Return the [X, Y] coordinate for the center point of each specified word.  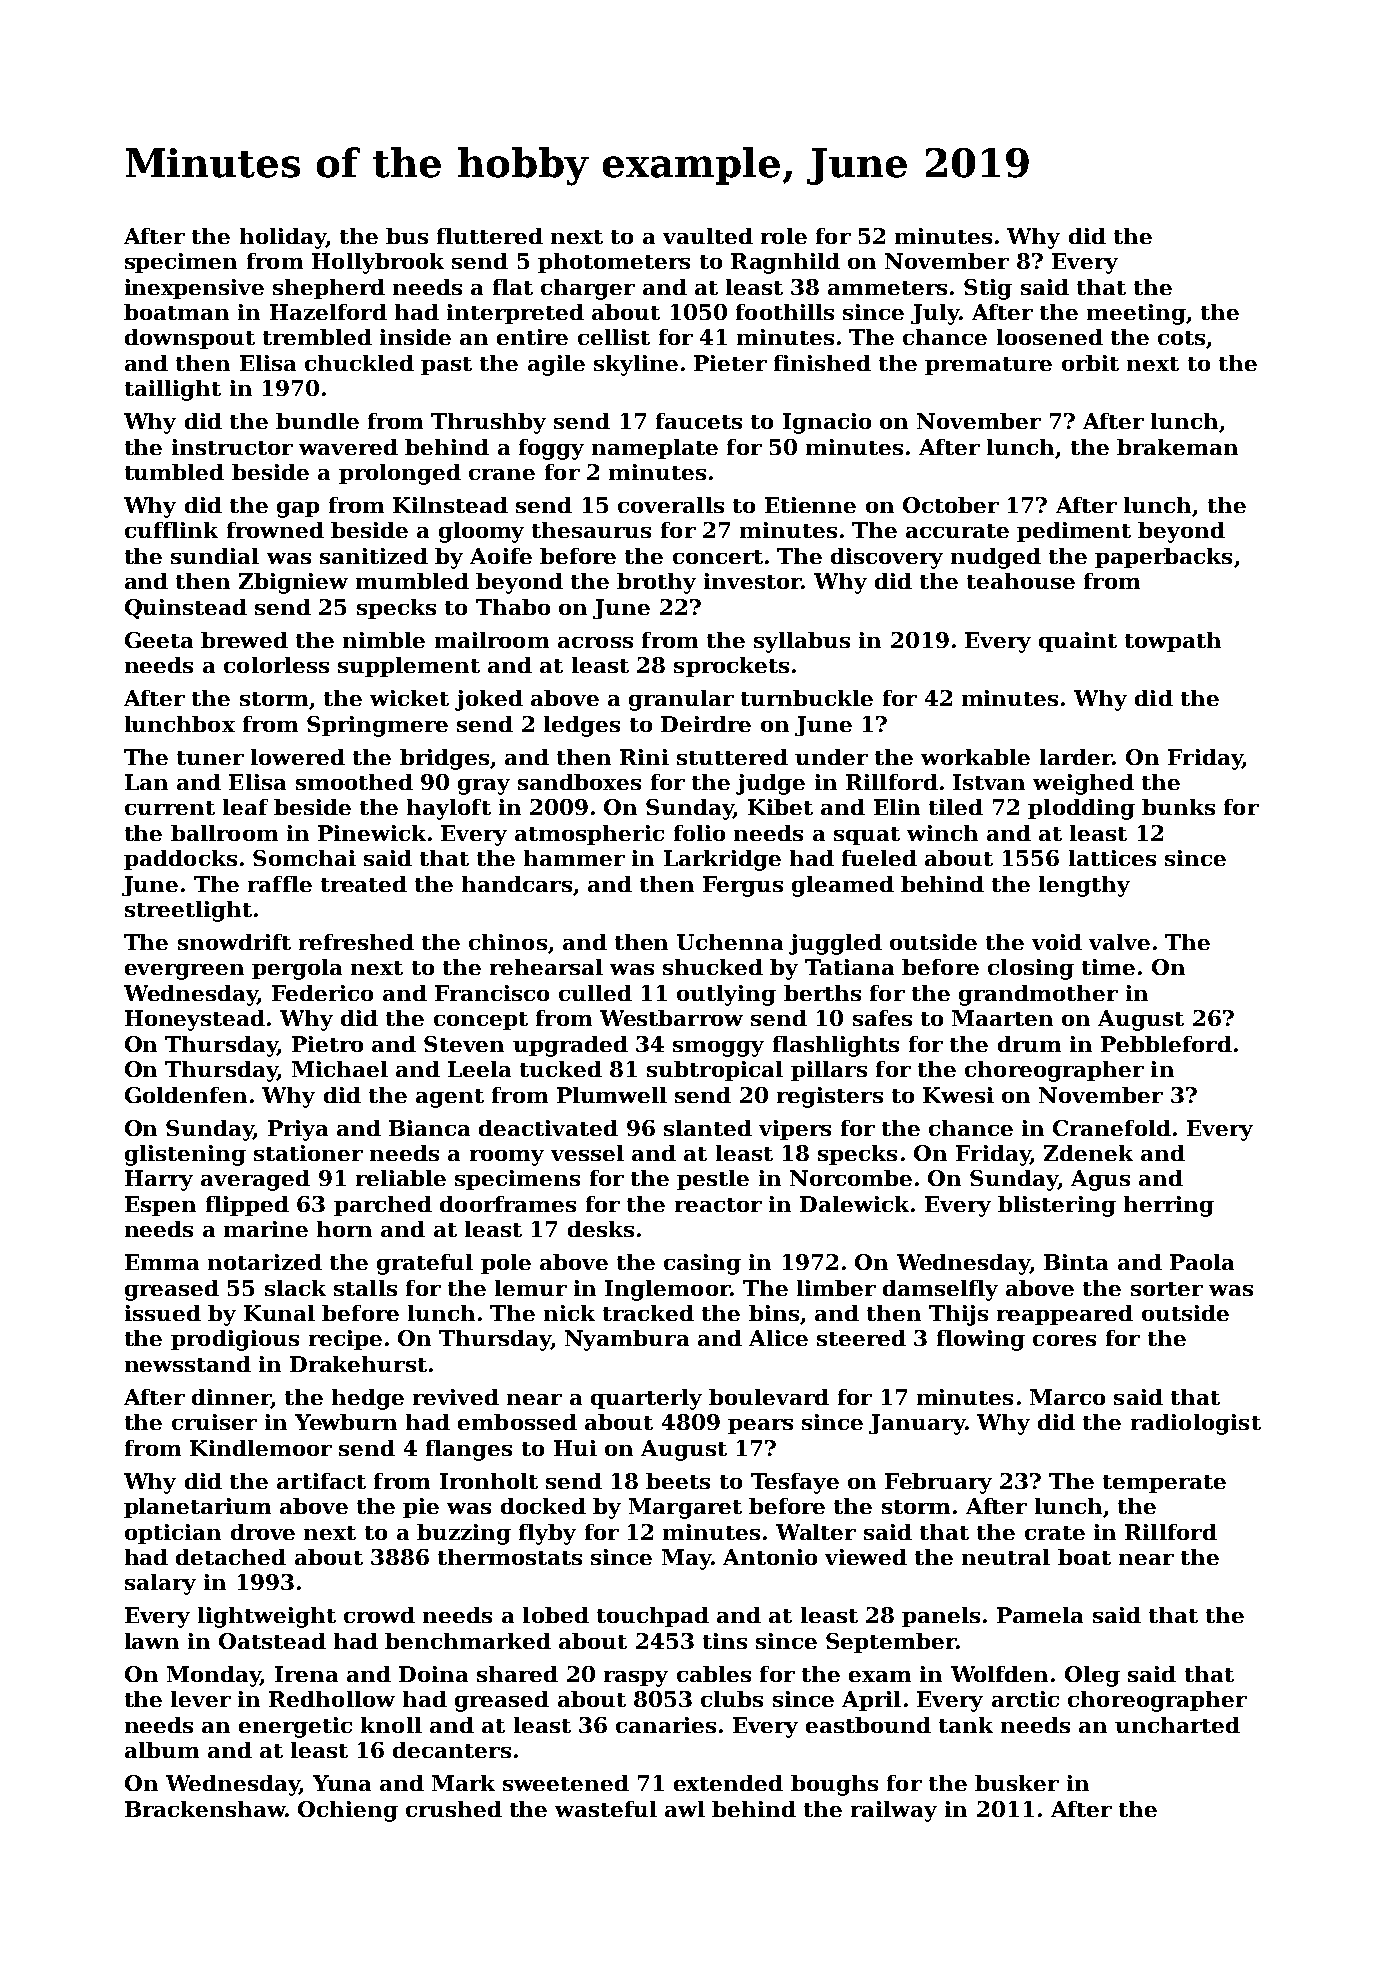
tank [966, 1725]
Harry [159, 1180]
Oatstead [272, 1641]
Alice [778, 1338]
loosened [1050, 337]
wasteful [606, 1809]
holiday [283, 238]
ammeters [887, 288]
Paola [1202, 1262]
